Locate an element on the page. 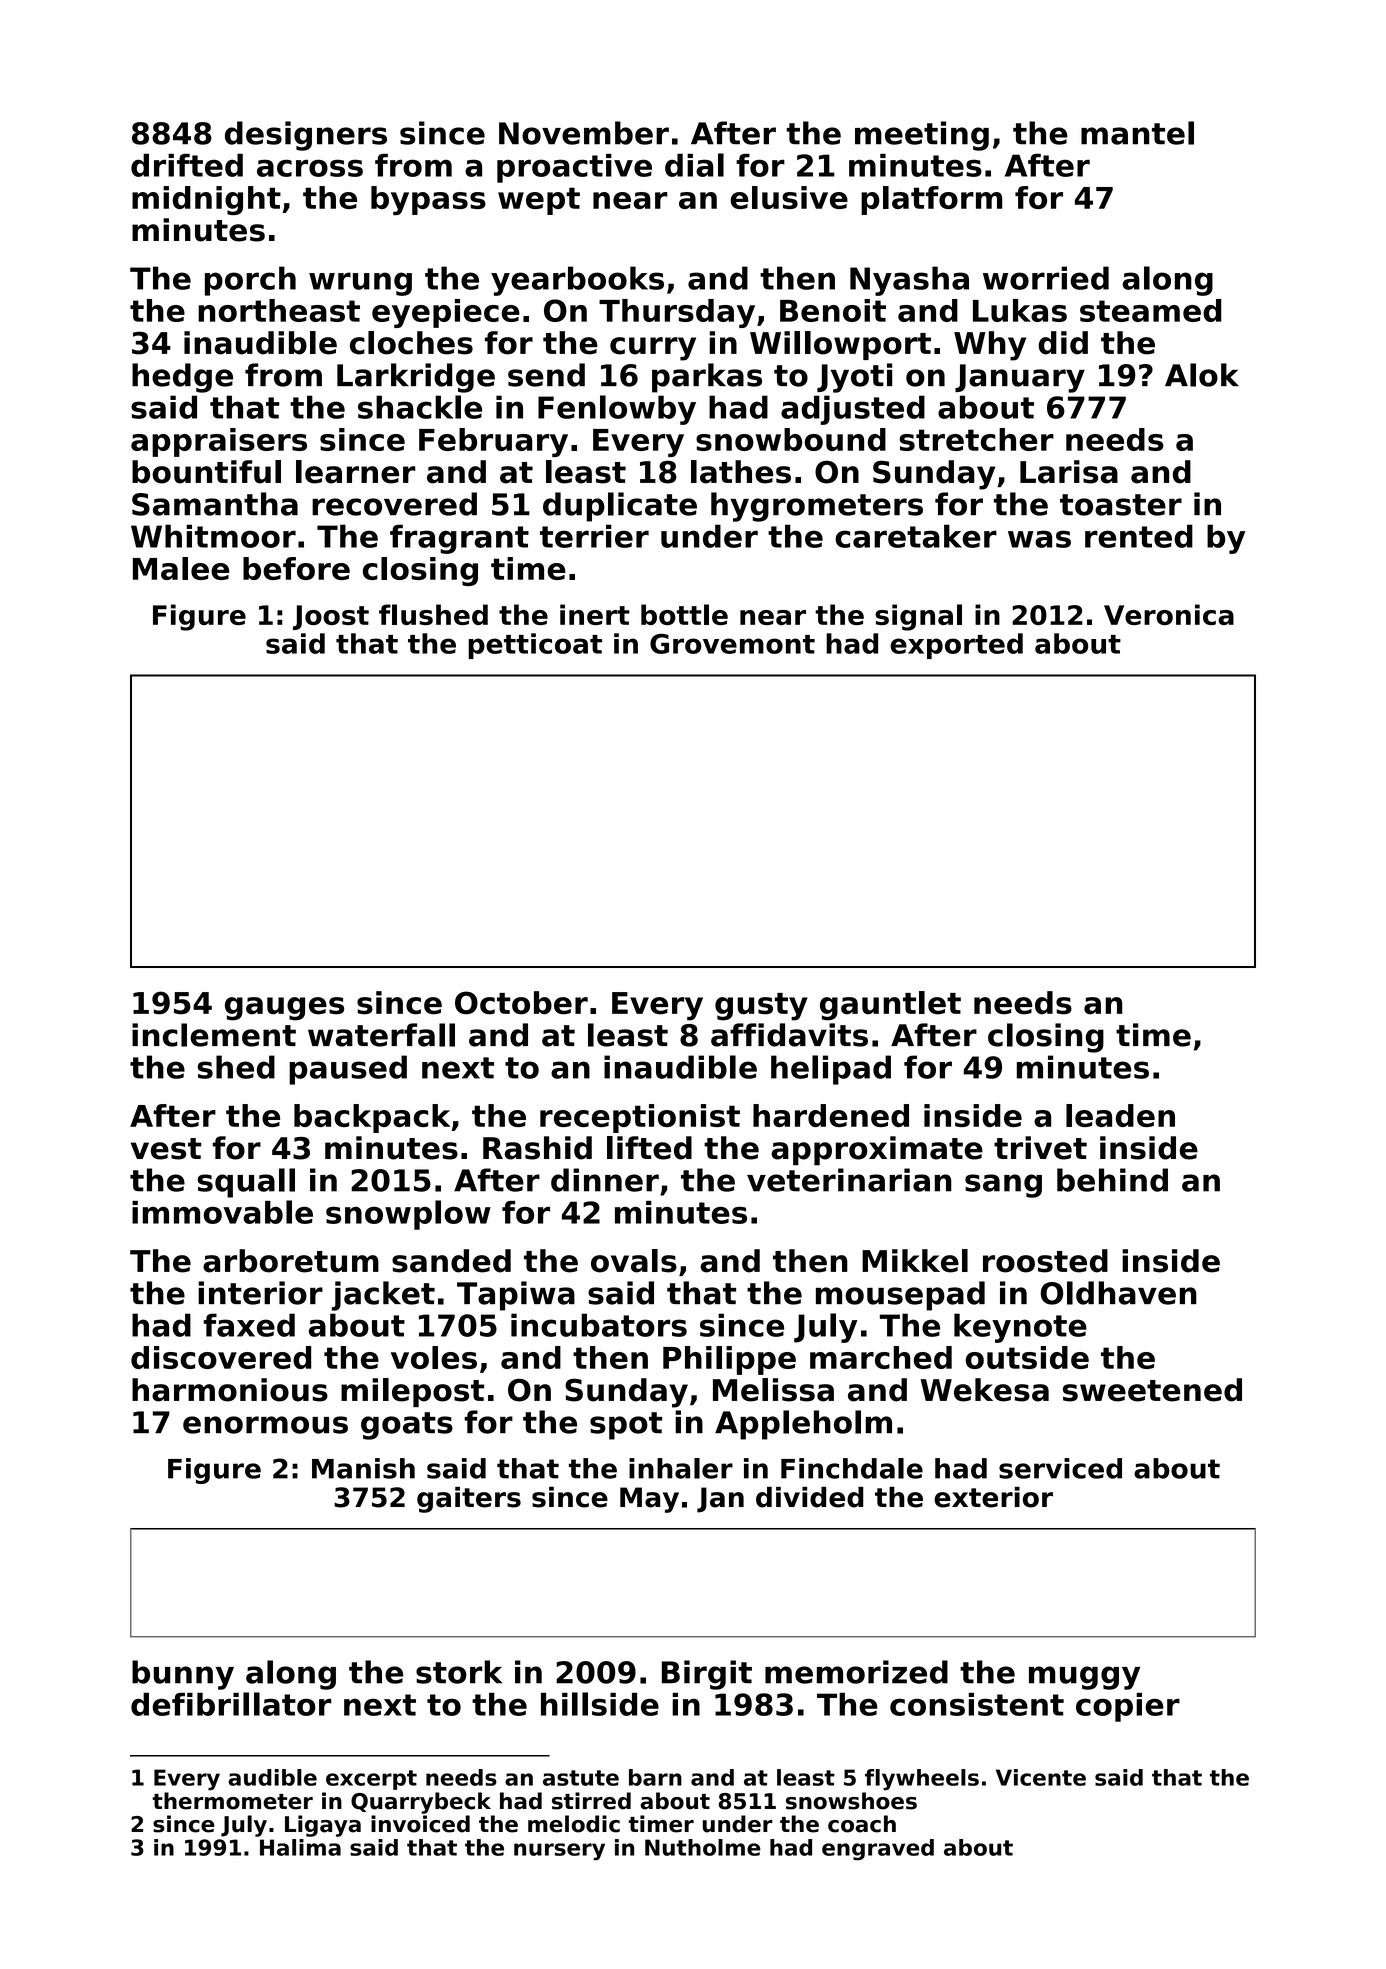 The width and height of the document is (1386, 1969). Birgit is located at coordinates (707, 1675).
